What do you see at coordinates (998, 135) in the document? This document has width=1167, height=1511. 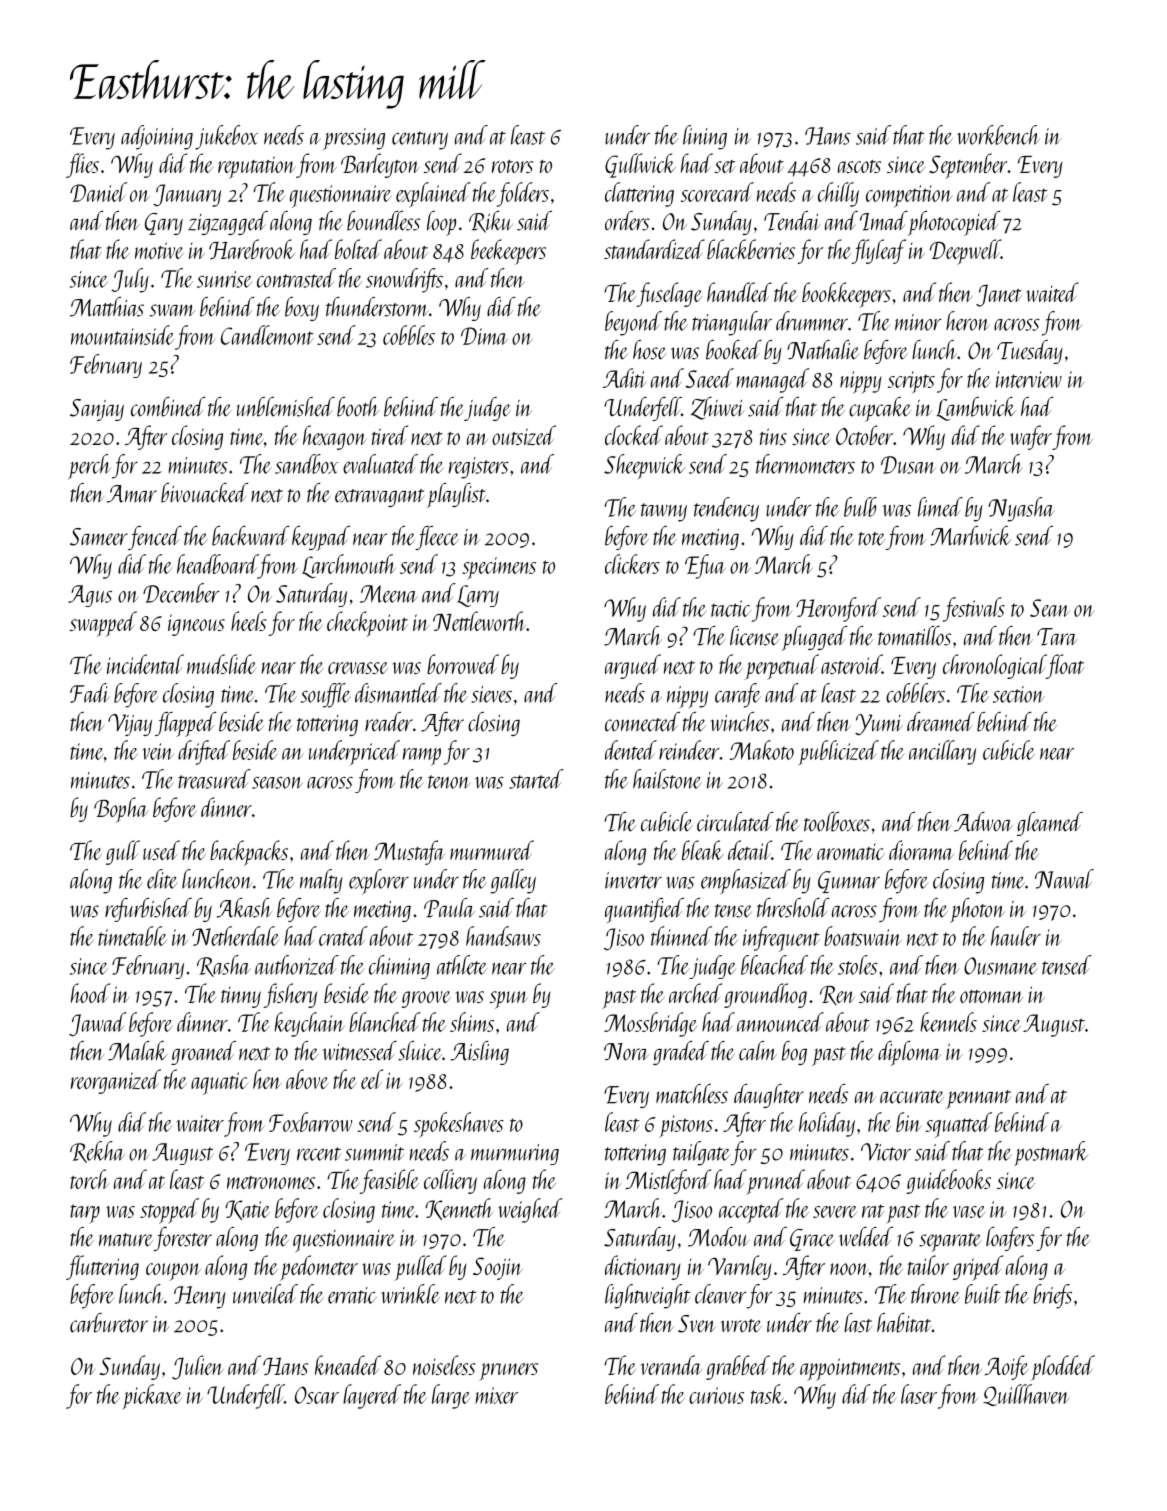 I see `workbench` at bounding box center [998, 135].
